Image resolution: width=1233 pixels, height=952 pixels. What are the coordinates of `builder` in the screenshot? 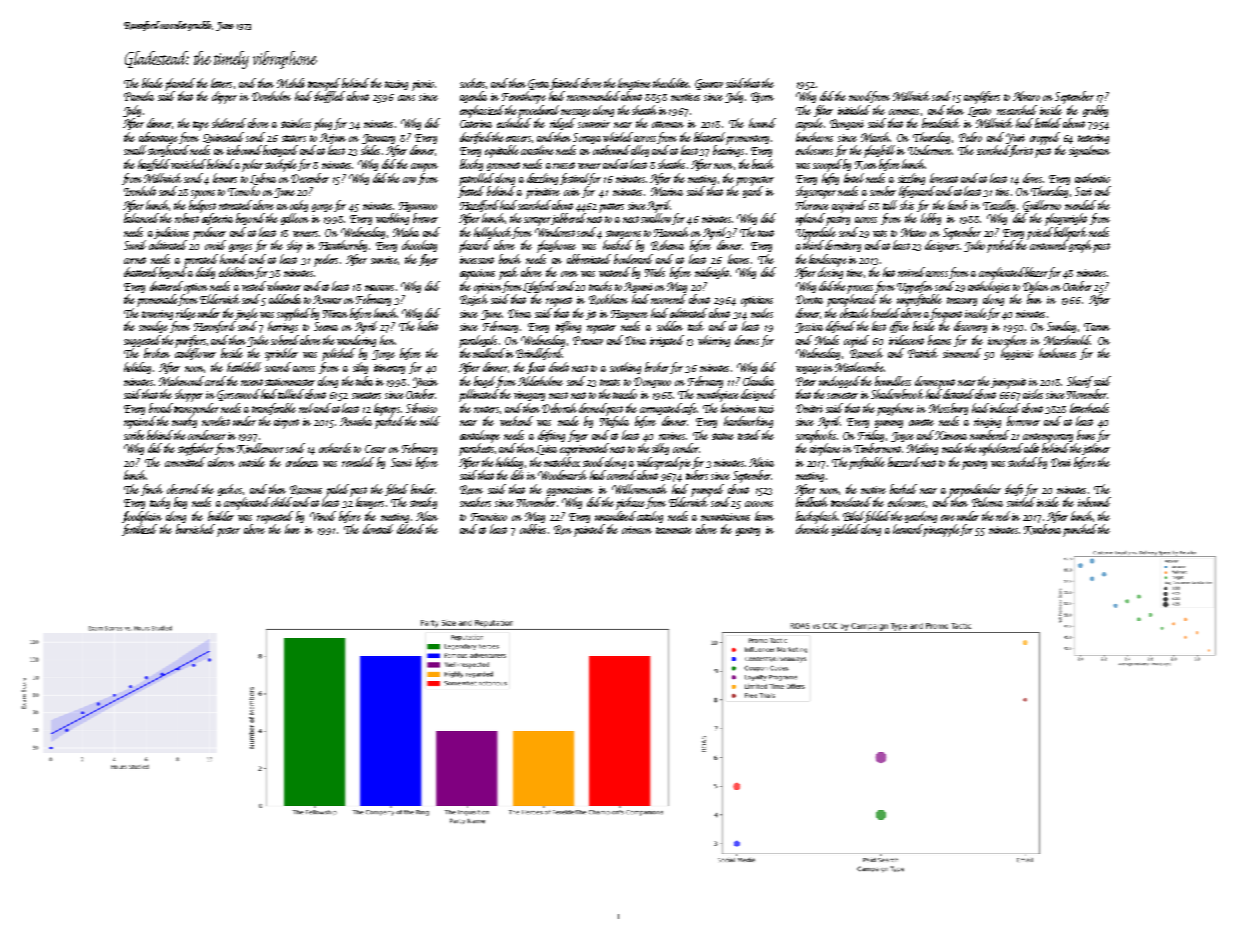 It's located at (221, 516).
